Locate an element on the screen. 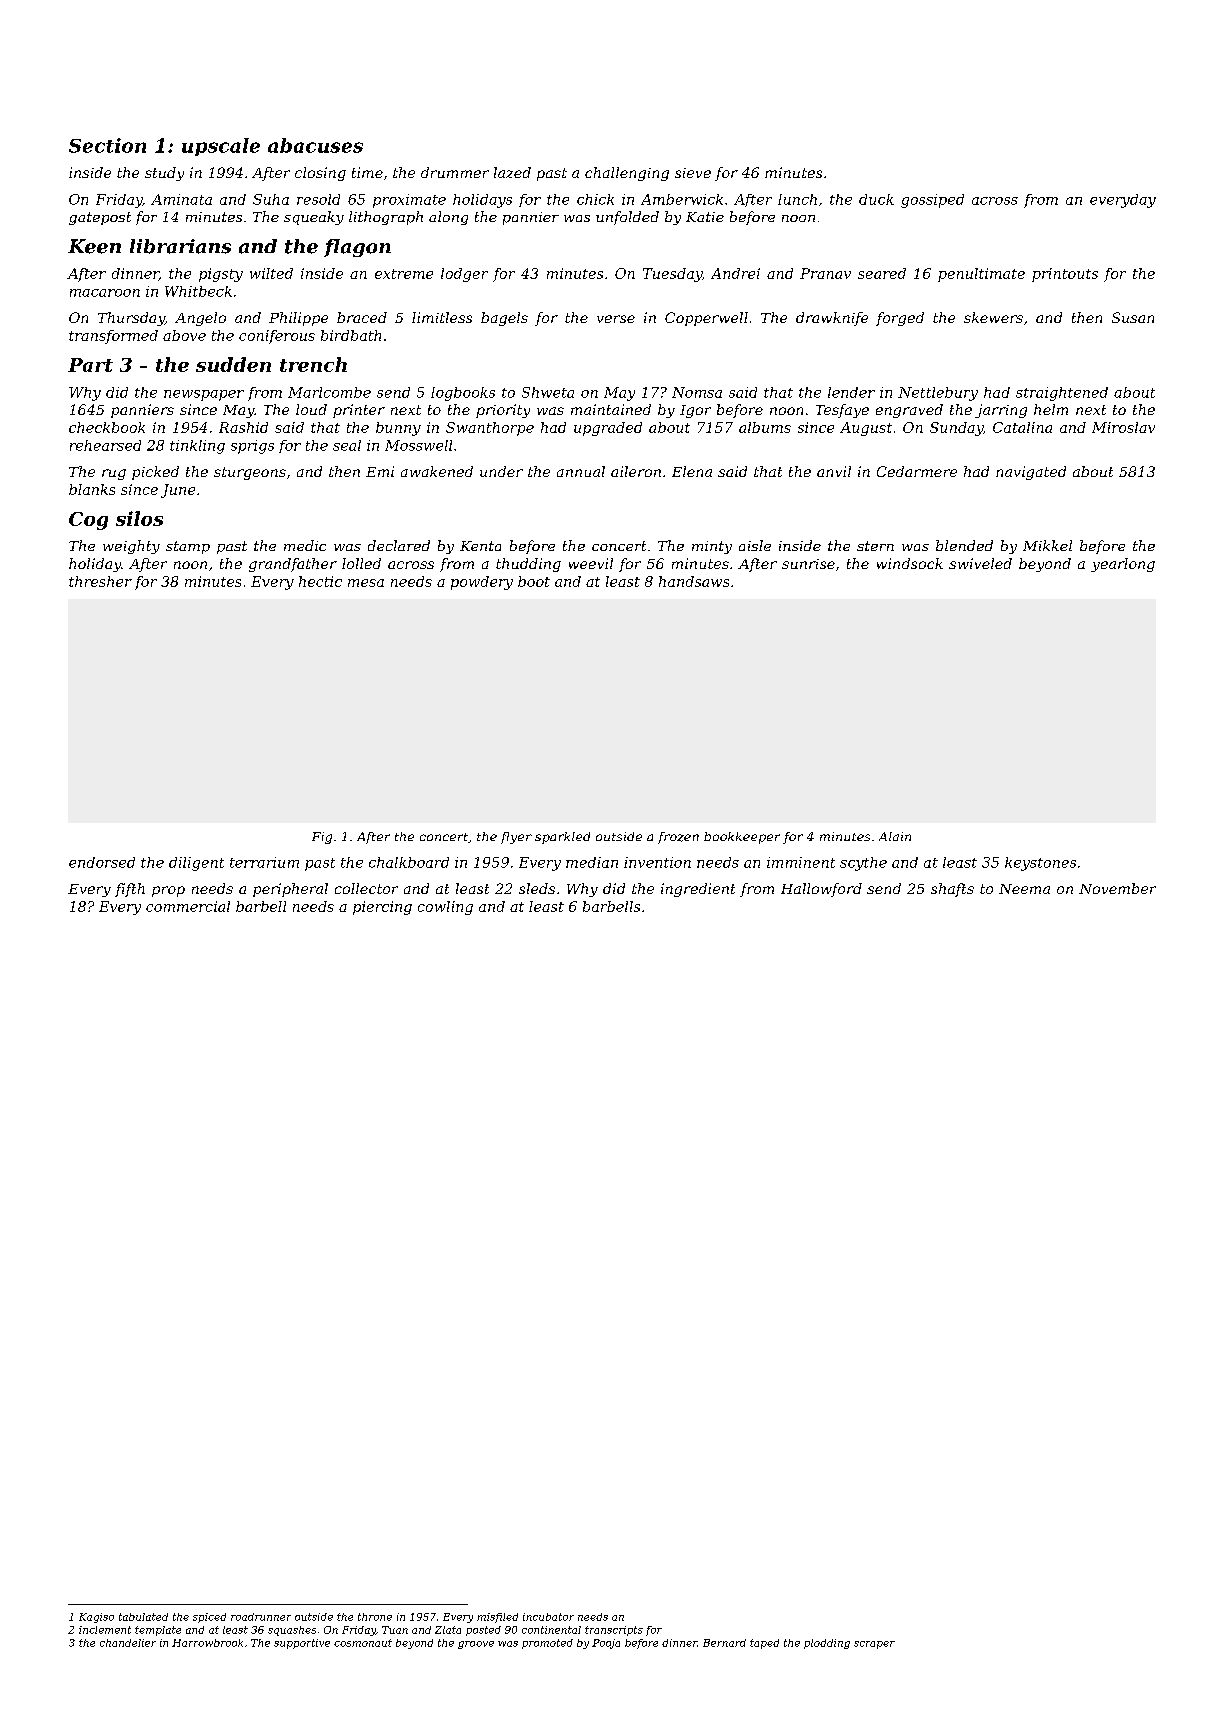  cowling is located at coordinates (445, 908).
